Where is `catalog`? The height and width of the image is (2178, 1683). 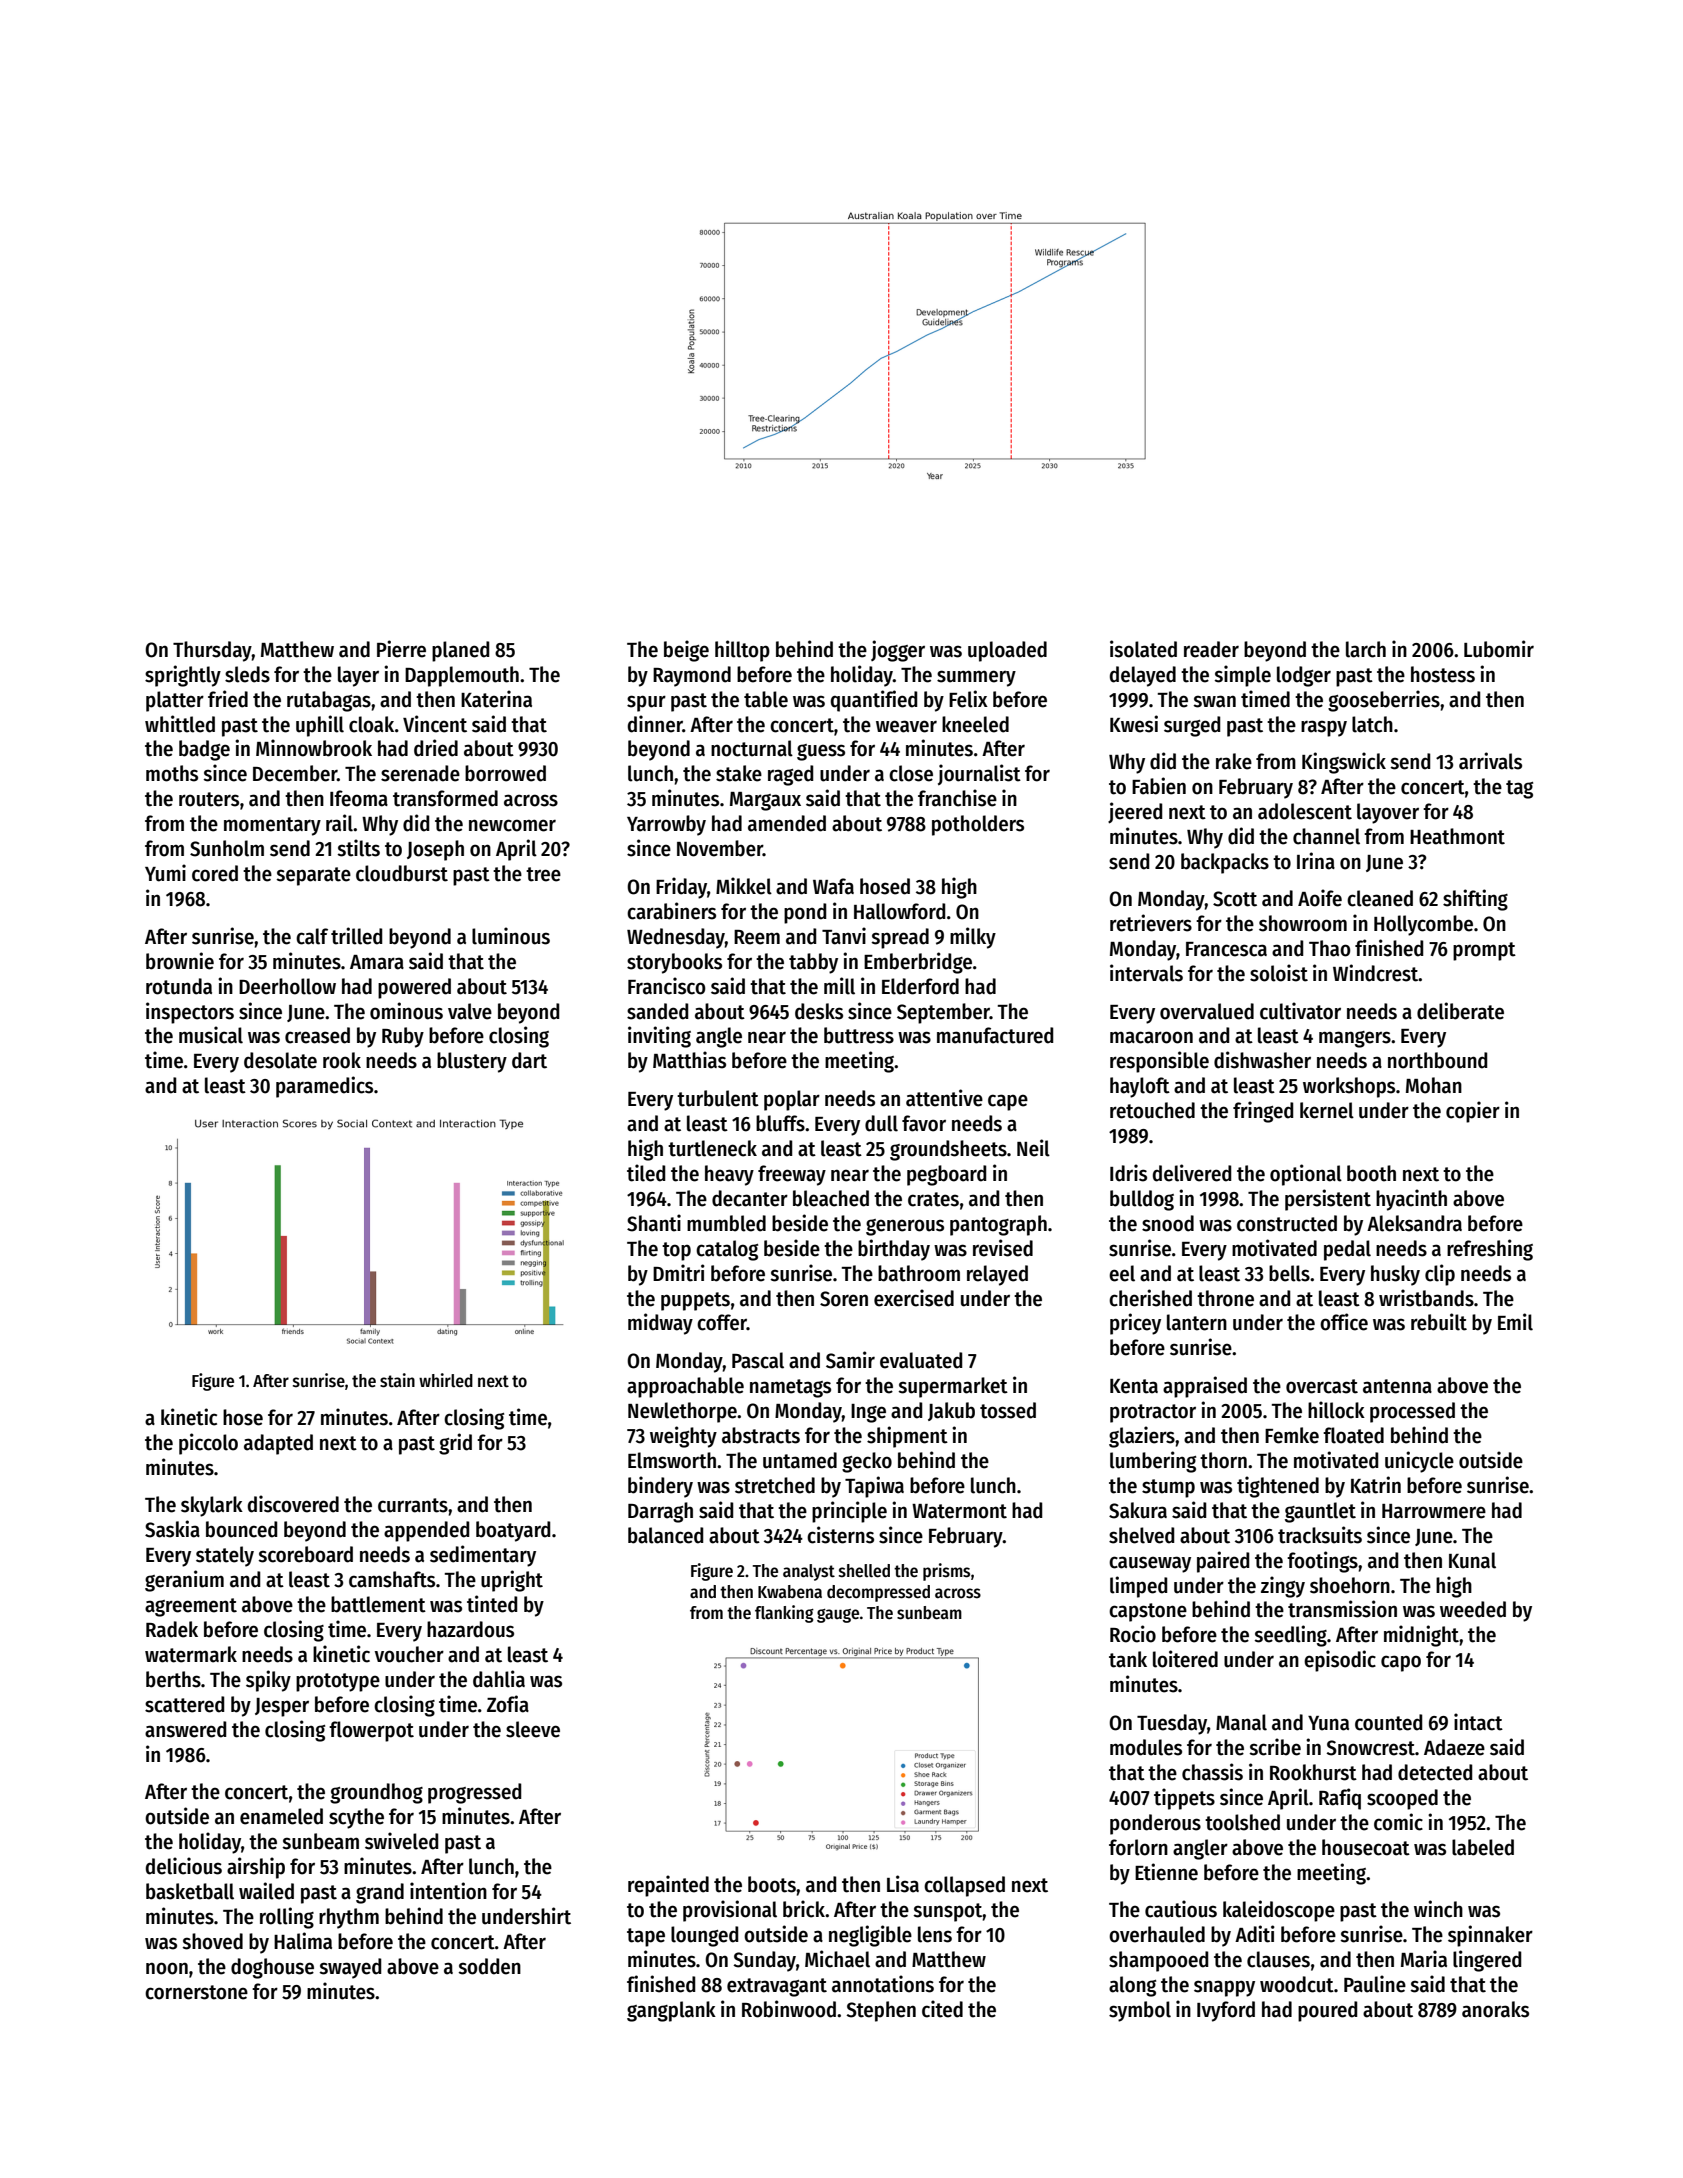 catalog is located at coordinates (727, 1250).
